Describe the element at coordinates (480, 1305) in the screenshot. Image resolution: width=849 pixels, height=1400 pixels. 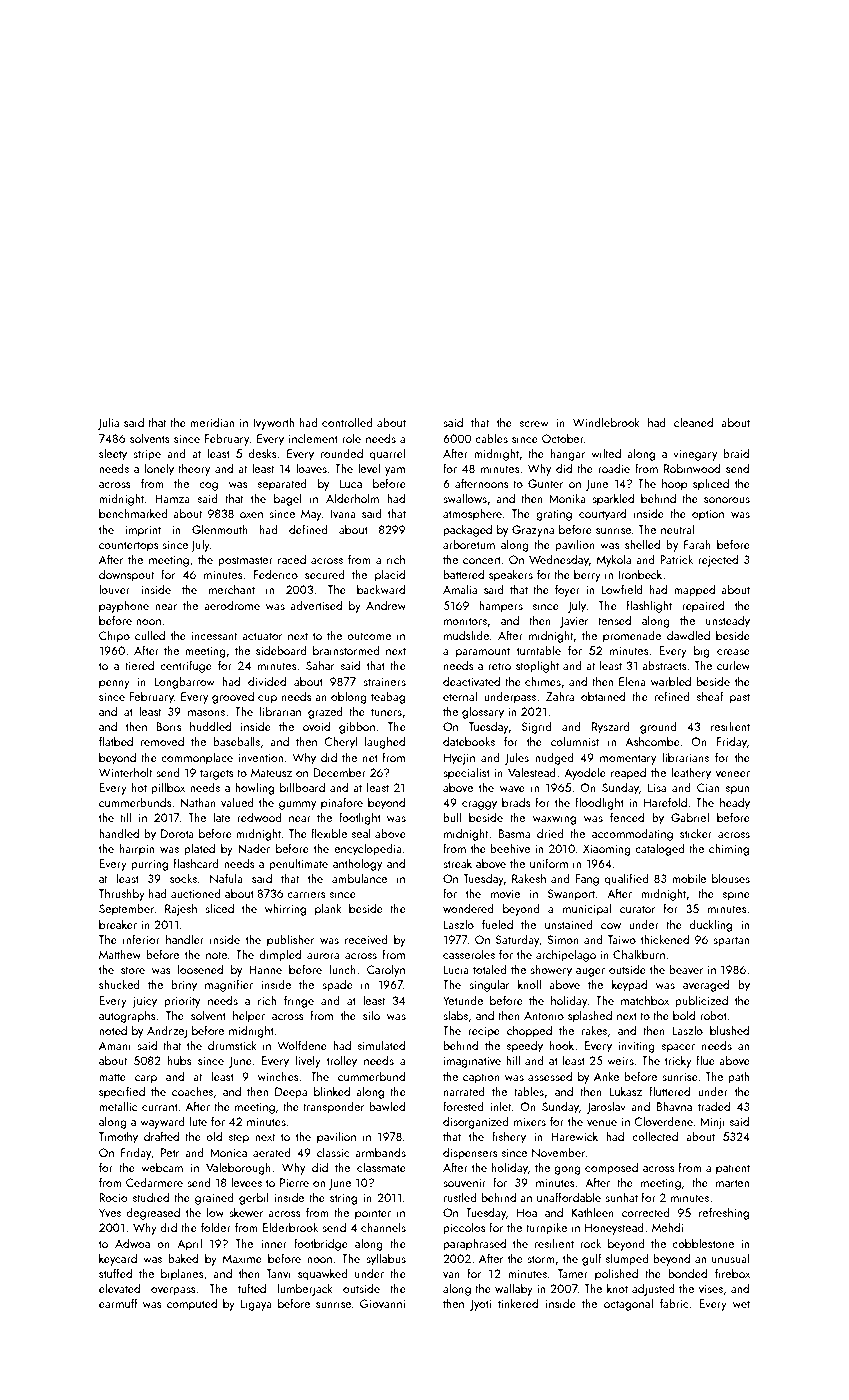
I see `Jyoti` at that location.
